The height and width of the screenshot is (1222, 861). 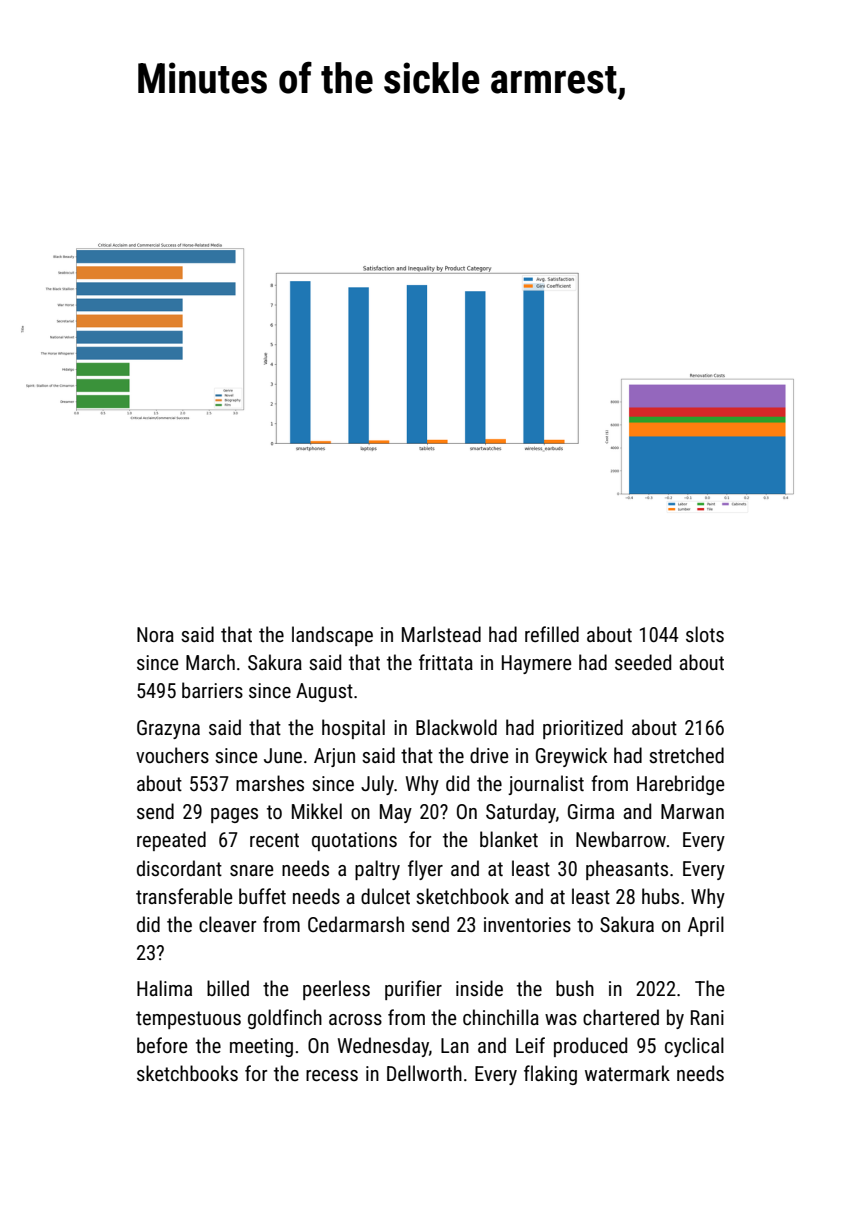 I want to click on prioritized, so click(x=583, y=729).
